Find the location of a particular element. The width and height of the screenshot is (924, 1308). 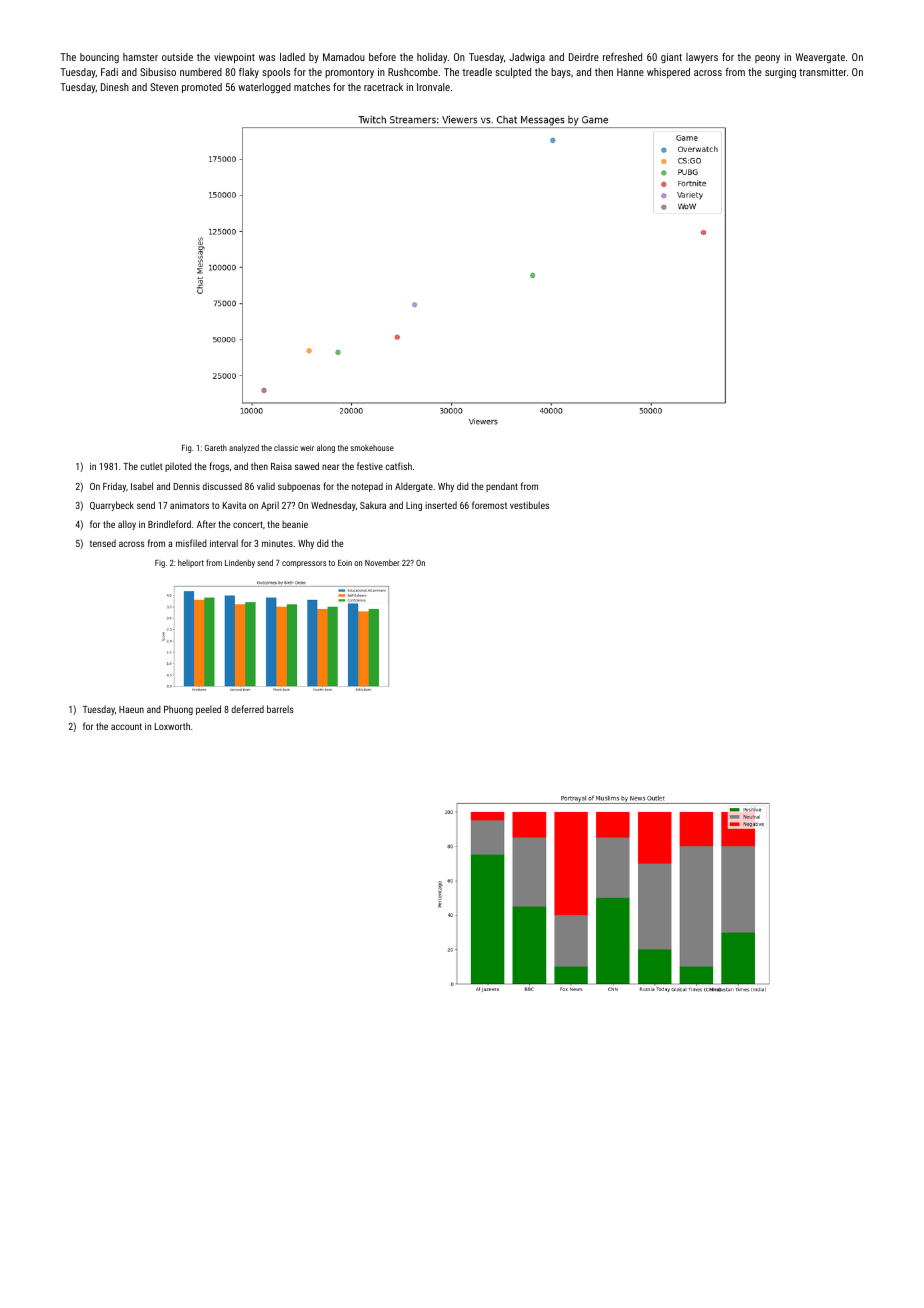

Ironvale is located at coordinates (433, 87).
